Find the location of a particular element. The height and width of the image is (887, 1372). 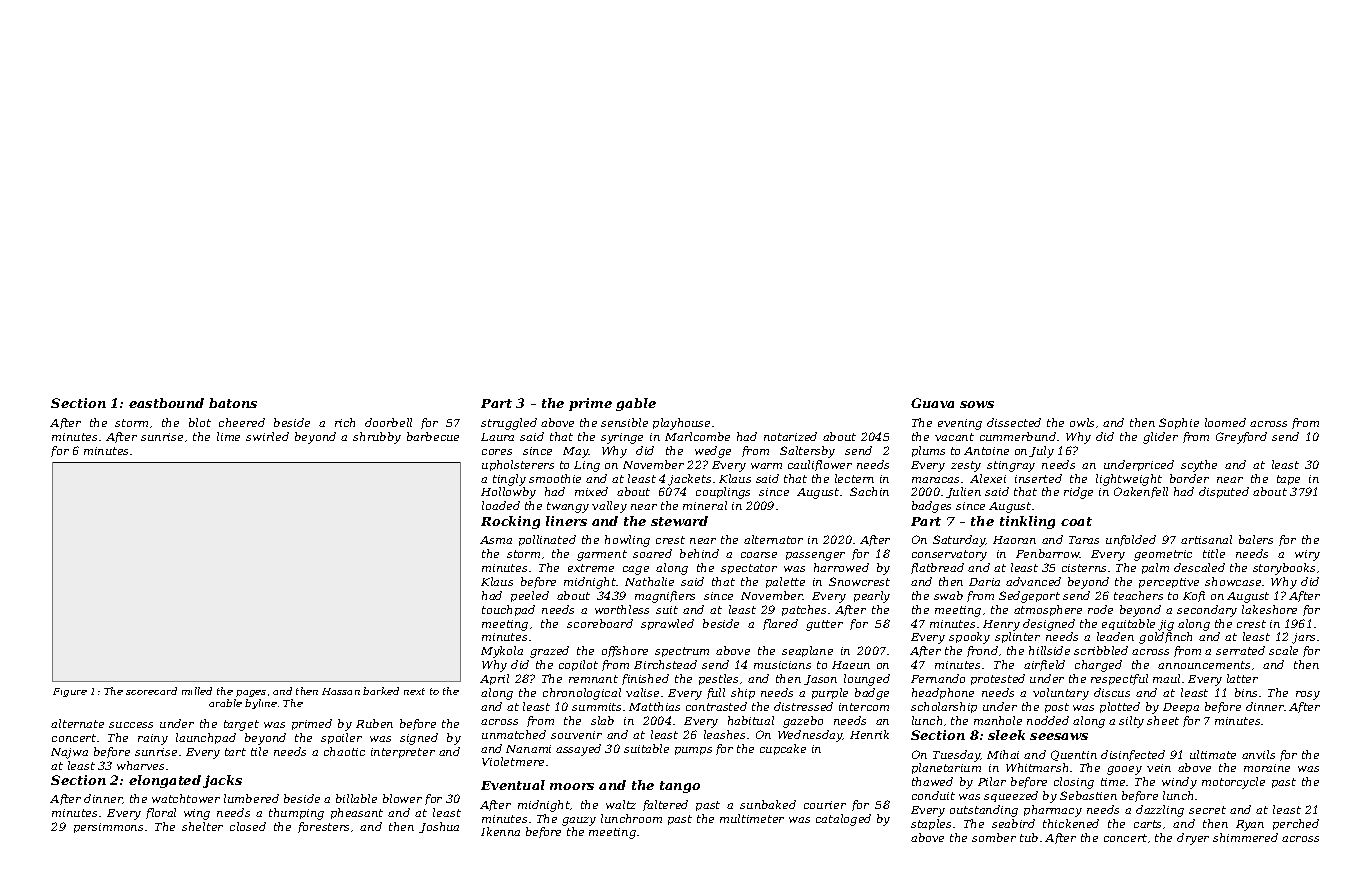

Ikenna is located at coordinates (500, 831).
